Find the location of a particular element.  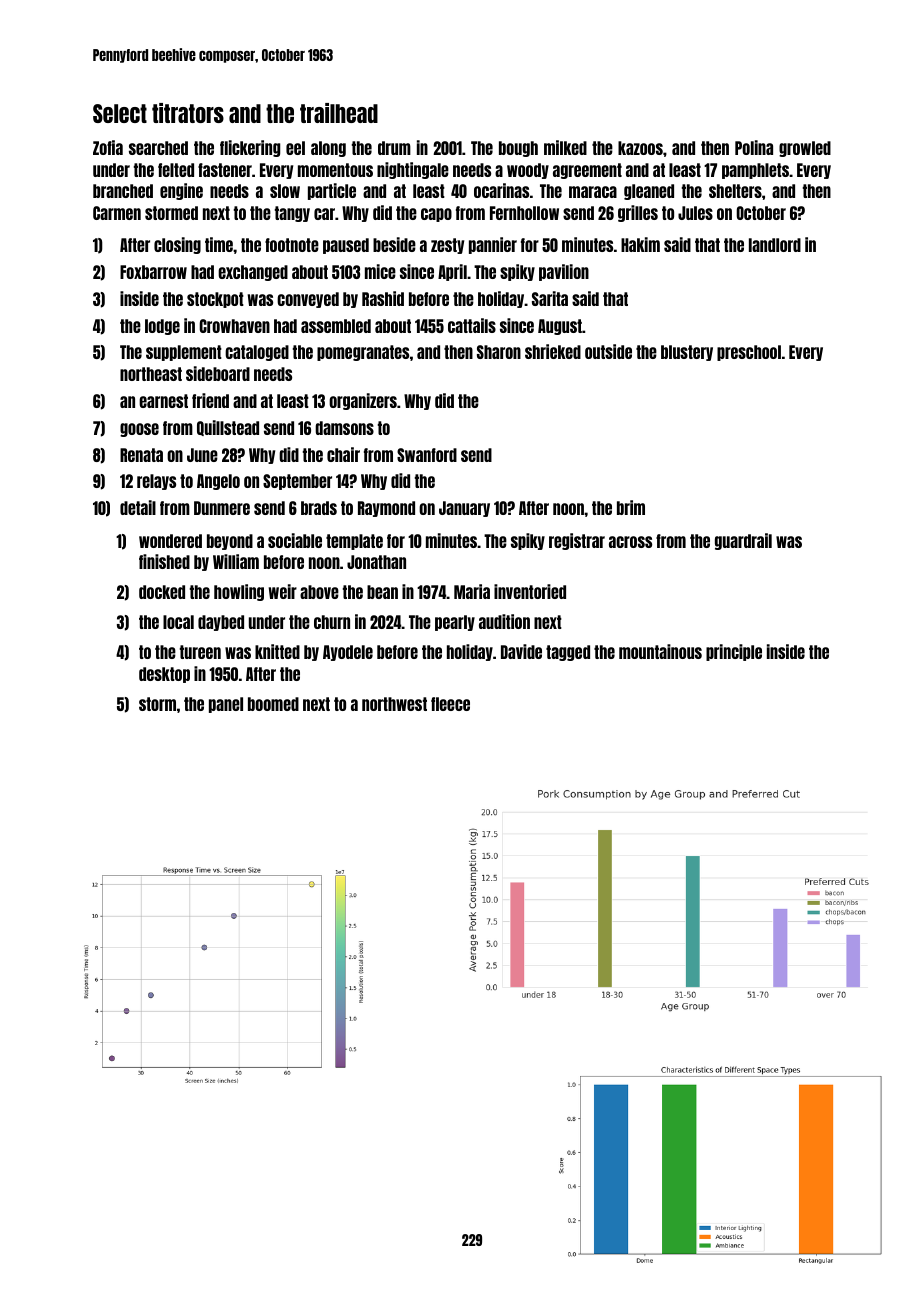

brads is located at coordinates (319, 508).
